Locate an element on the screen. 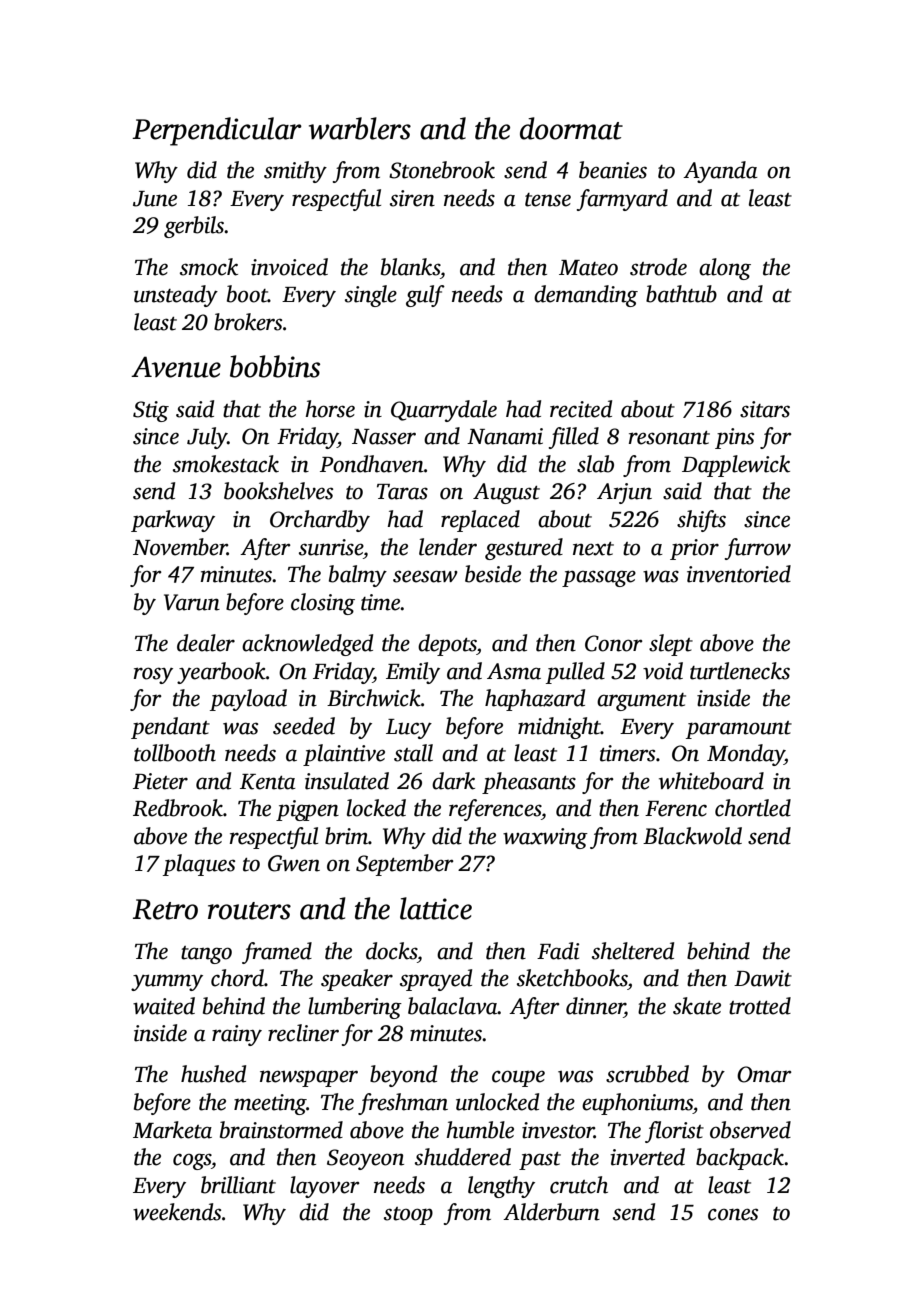  chortled is located at coordinates (753, 808).
